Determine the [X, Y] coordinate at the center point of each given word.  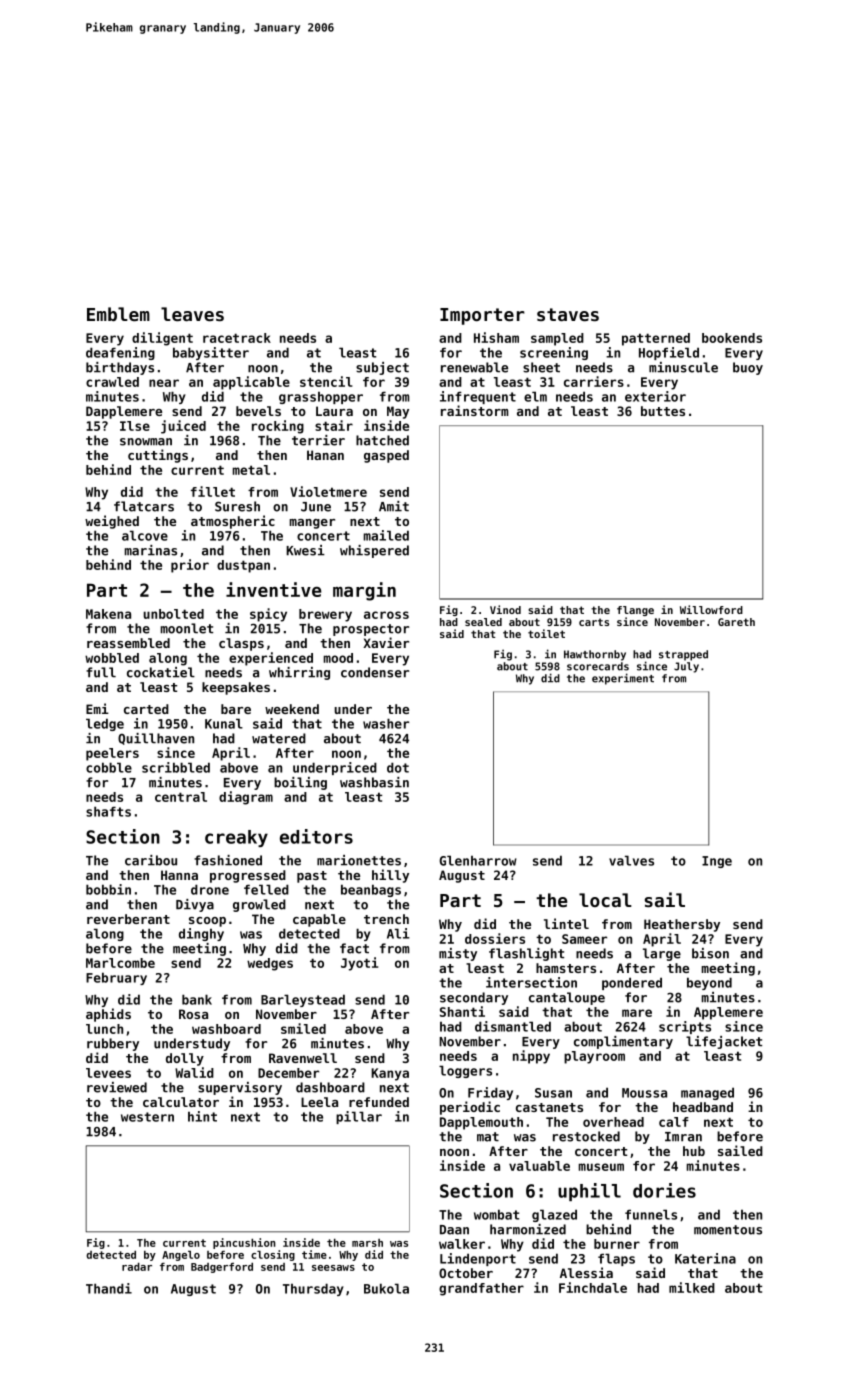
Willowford [711, 609]
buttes [663, 411]
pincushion [244, 1243]
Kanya [390, 1074]
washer [386, 723]
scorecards [598, 666]
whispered [374, 551]
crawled [112, 382]
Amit [394, 506]
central [181, 797]
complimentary [623, 1042]
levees [108, 1073]
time [314, 1254]
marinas [151, 550]
